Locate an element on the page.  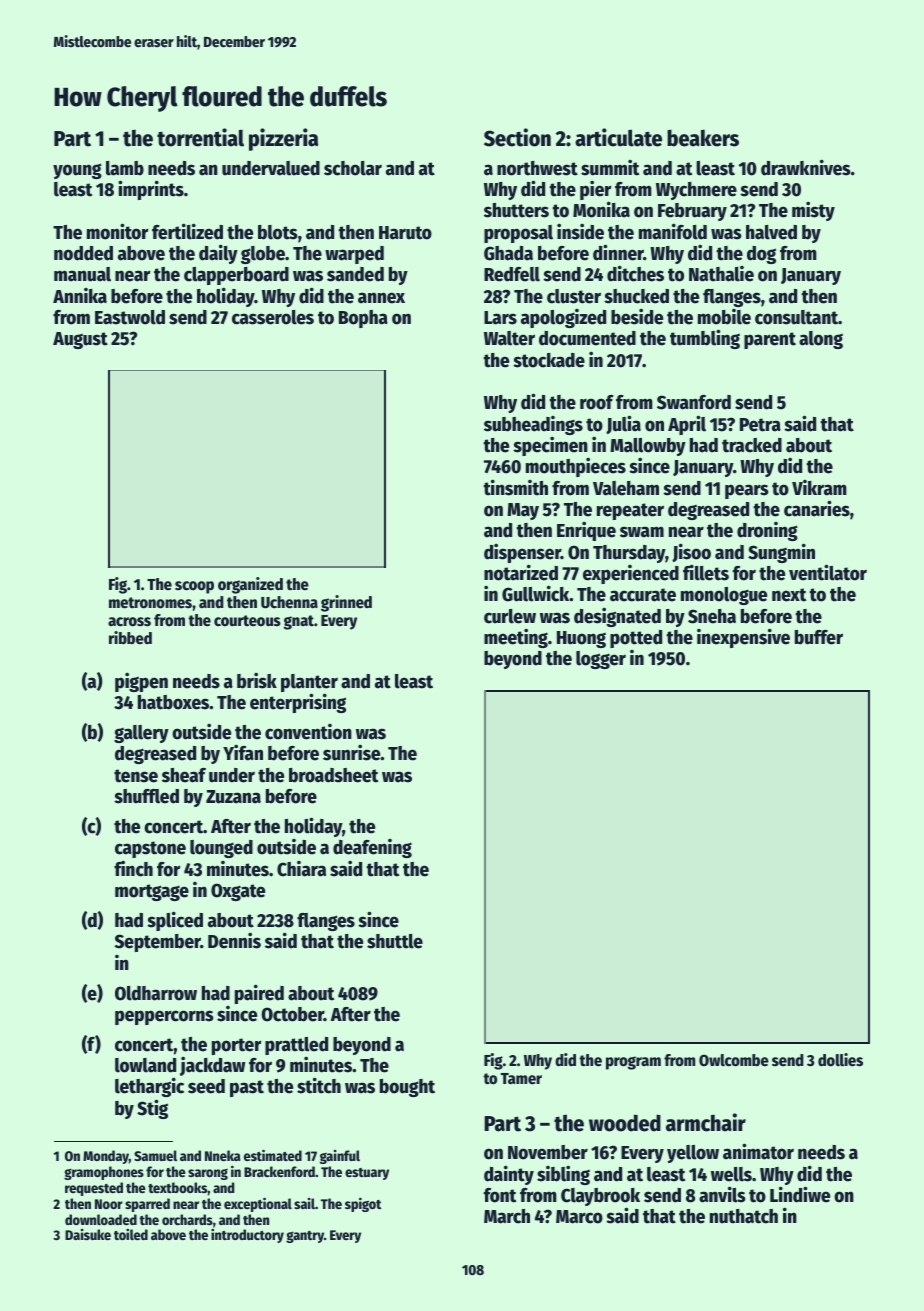
Gullwick is located at coordinates (536, 593).
